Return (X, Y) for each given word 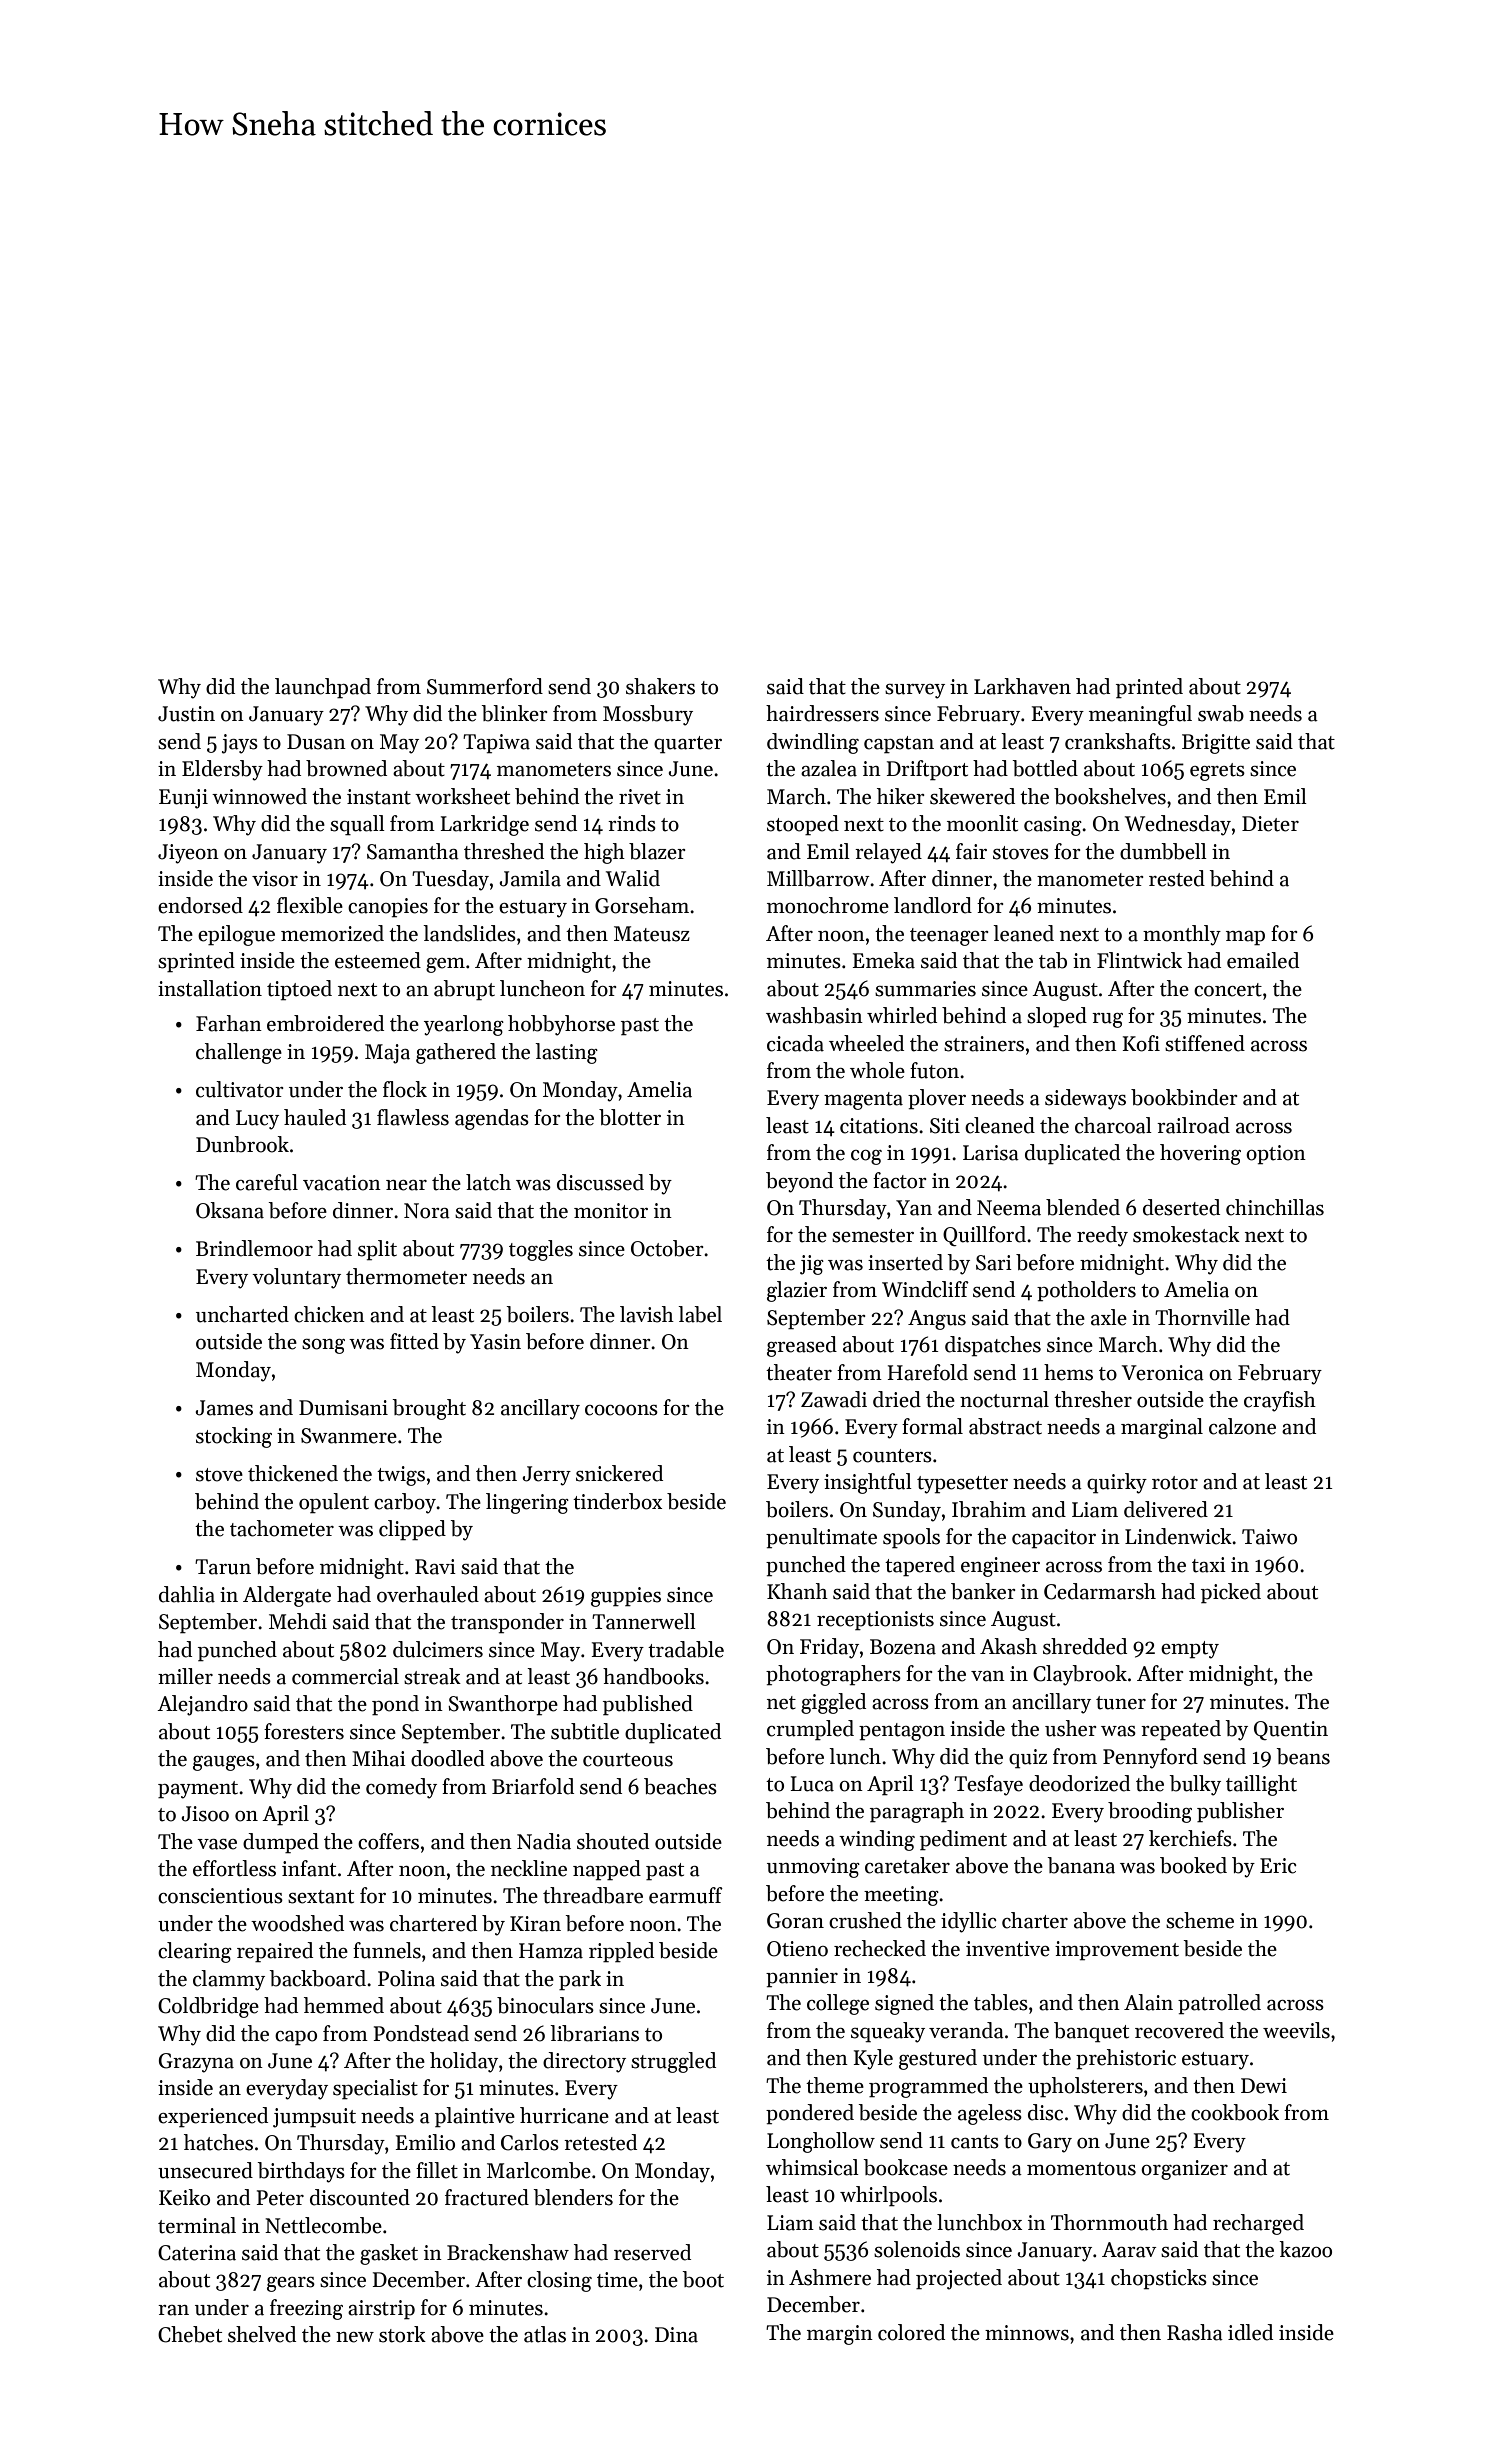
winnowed (259, 796)
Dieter (1270, 824)
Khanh (797, 1591)
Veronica (1163, 1373)
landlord (933, 905)
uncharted (242, 1314)
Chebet (190, 2334)
